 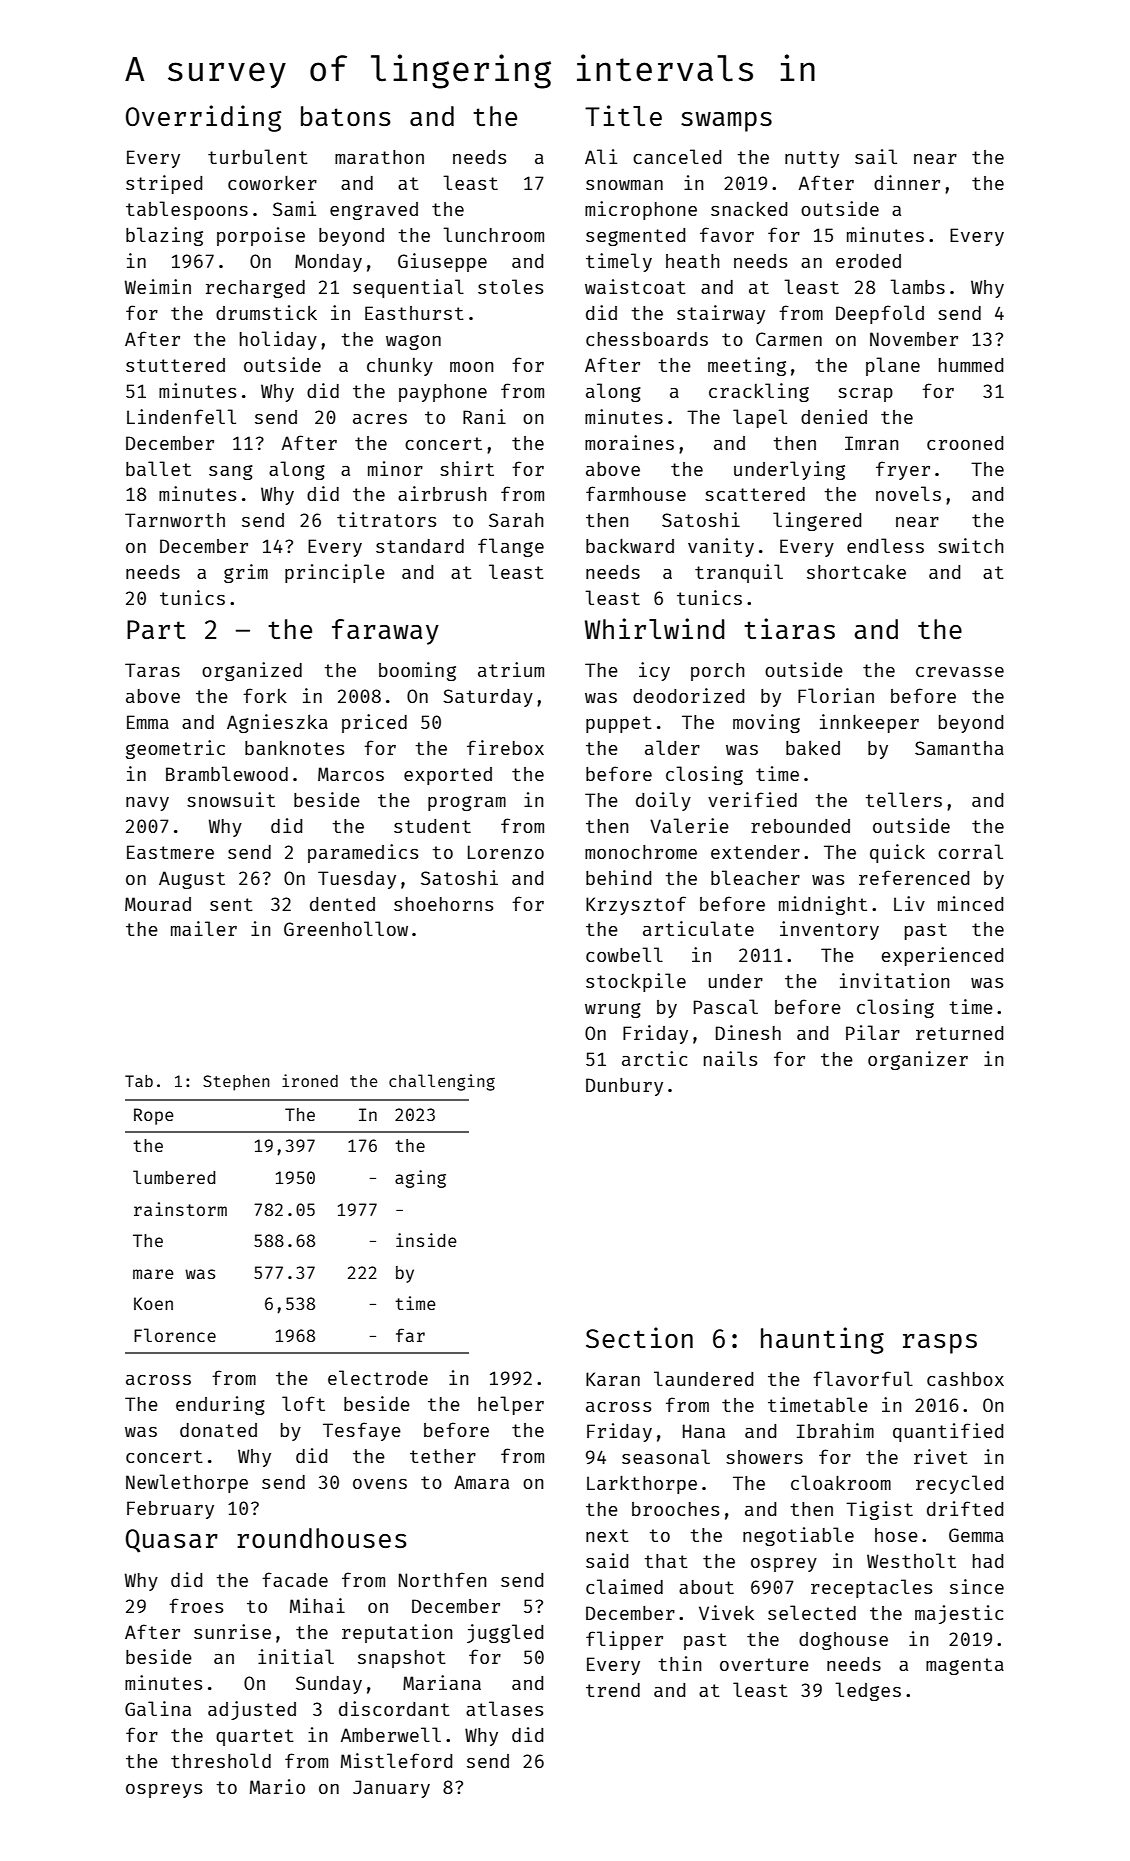 What do you see at coordinates (374, 211) in the screenshot?
I see `engraved` at bounding box center [374, 211].
